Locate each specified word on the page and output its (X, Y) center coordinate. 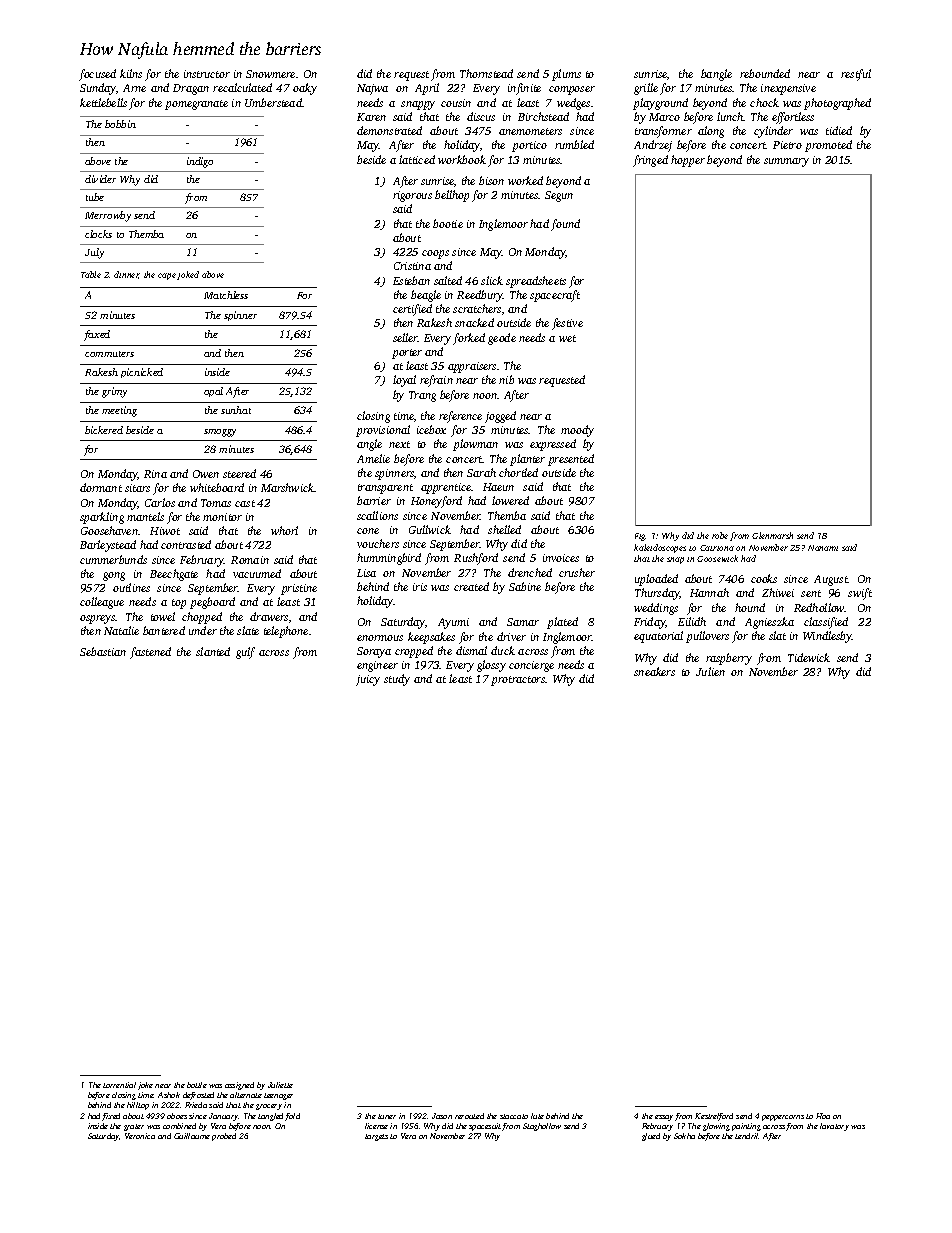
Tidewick (809, 657)
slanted (213, 651)
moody (577, 431)
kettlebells (103, 102)
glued (651, 1137)
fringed (650, 161)
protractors (518, 681)
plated (562, 623)
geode (502, 339)
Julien (710, 671)
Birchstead (543, 116)
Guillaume (192, 1136)
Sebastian (103, 651)
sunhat (236, 410)
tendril (747, 1136)
